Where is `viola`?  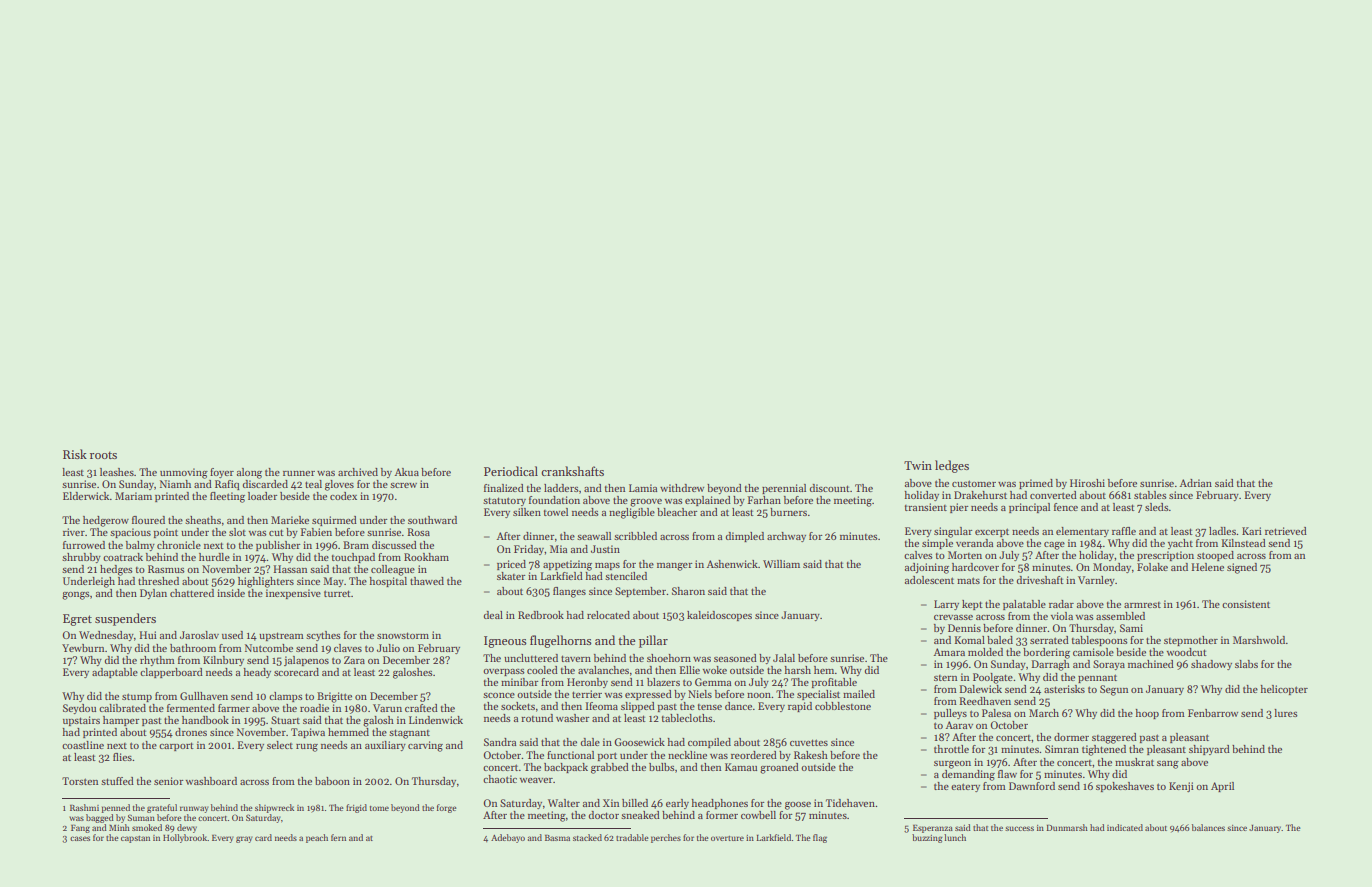 viola is located at coordinates (1062, 616).
